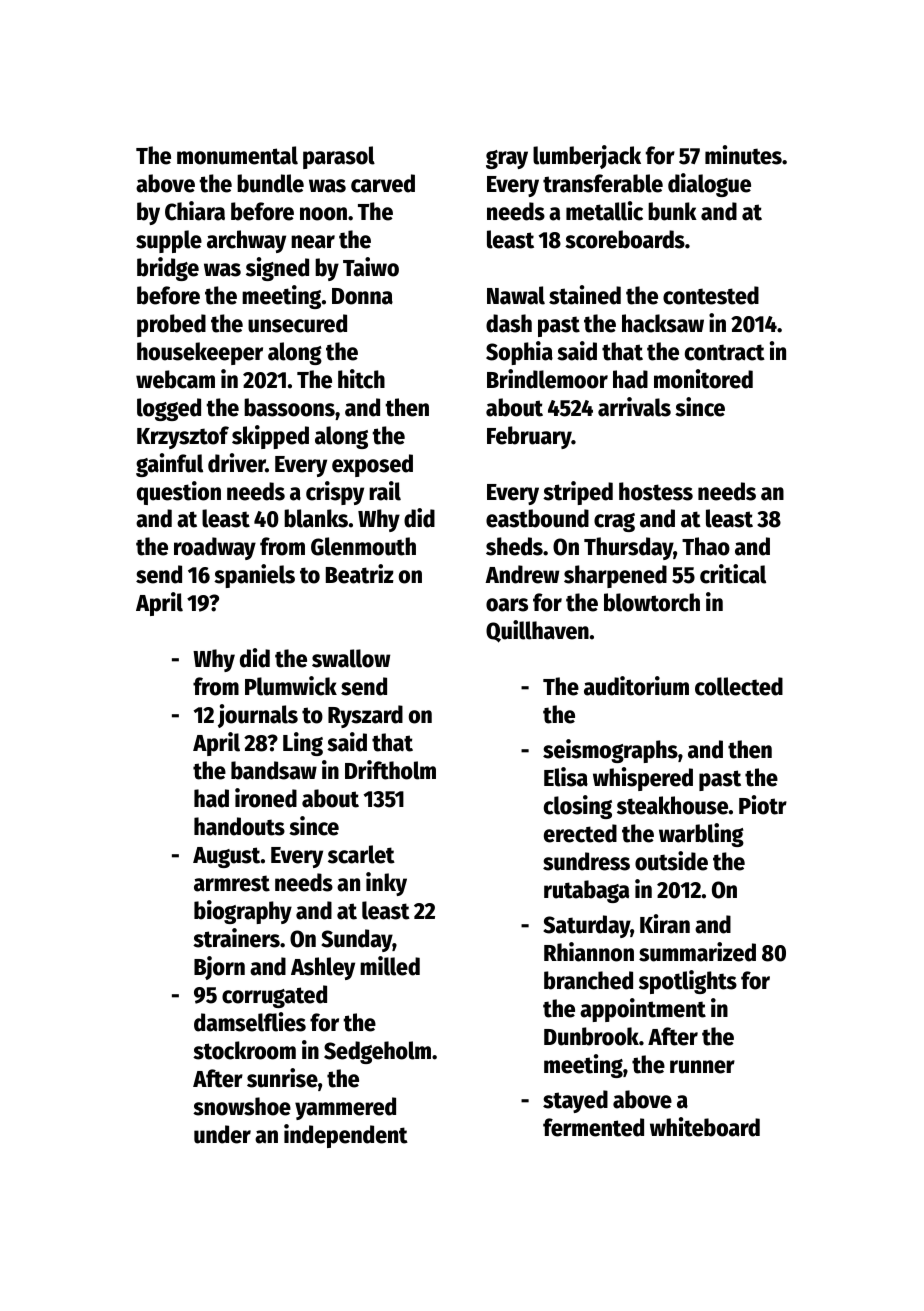 This document has height=1311, width=924. I want to click on hitch, so click(361, 379).
